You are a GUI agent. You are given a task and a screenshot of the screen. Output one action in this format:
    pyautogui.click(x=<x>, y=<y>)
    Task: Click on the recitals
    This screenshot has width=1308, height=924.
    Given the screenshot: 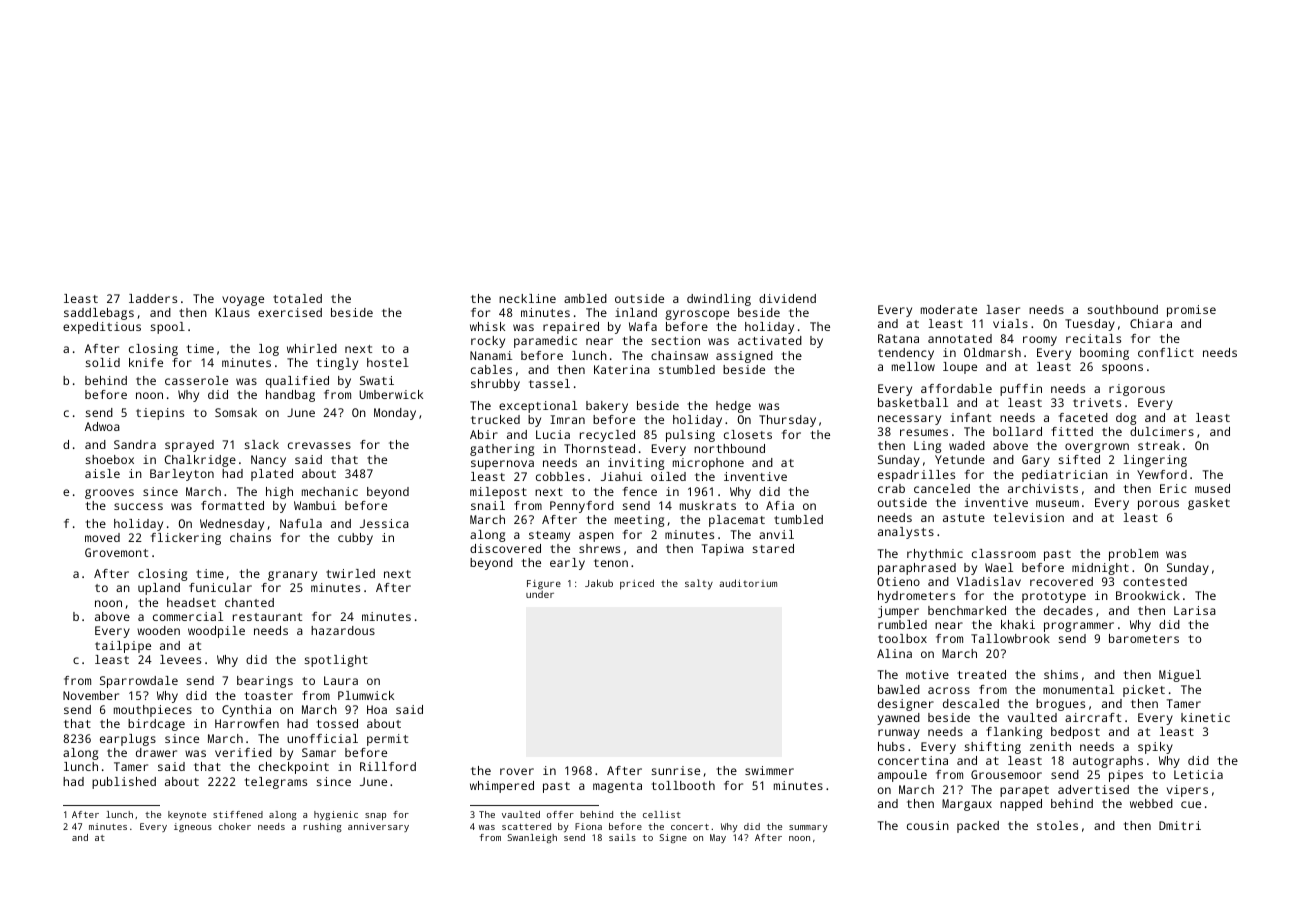 What is the action you would take?
    pyautogui.click(x=1093, y=338)
